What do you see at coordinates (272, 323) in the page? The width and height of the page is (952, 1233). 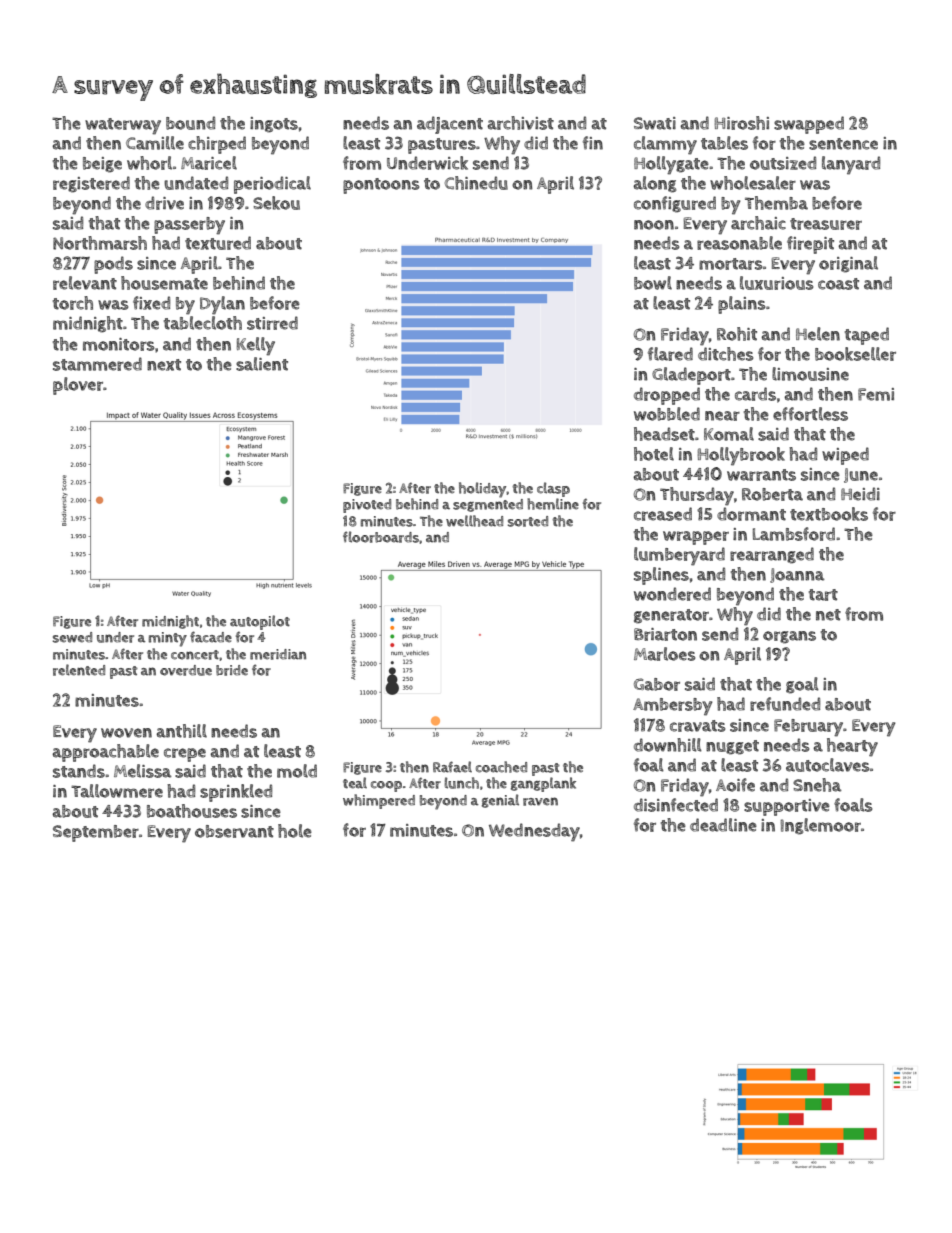 I see `stirred` at bounding box center [272, 323].
